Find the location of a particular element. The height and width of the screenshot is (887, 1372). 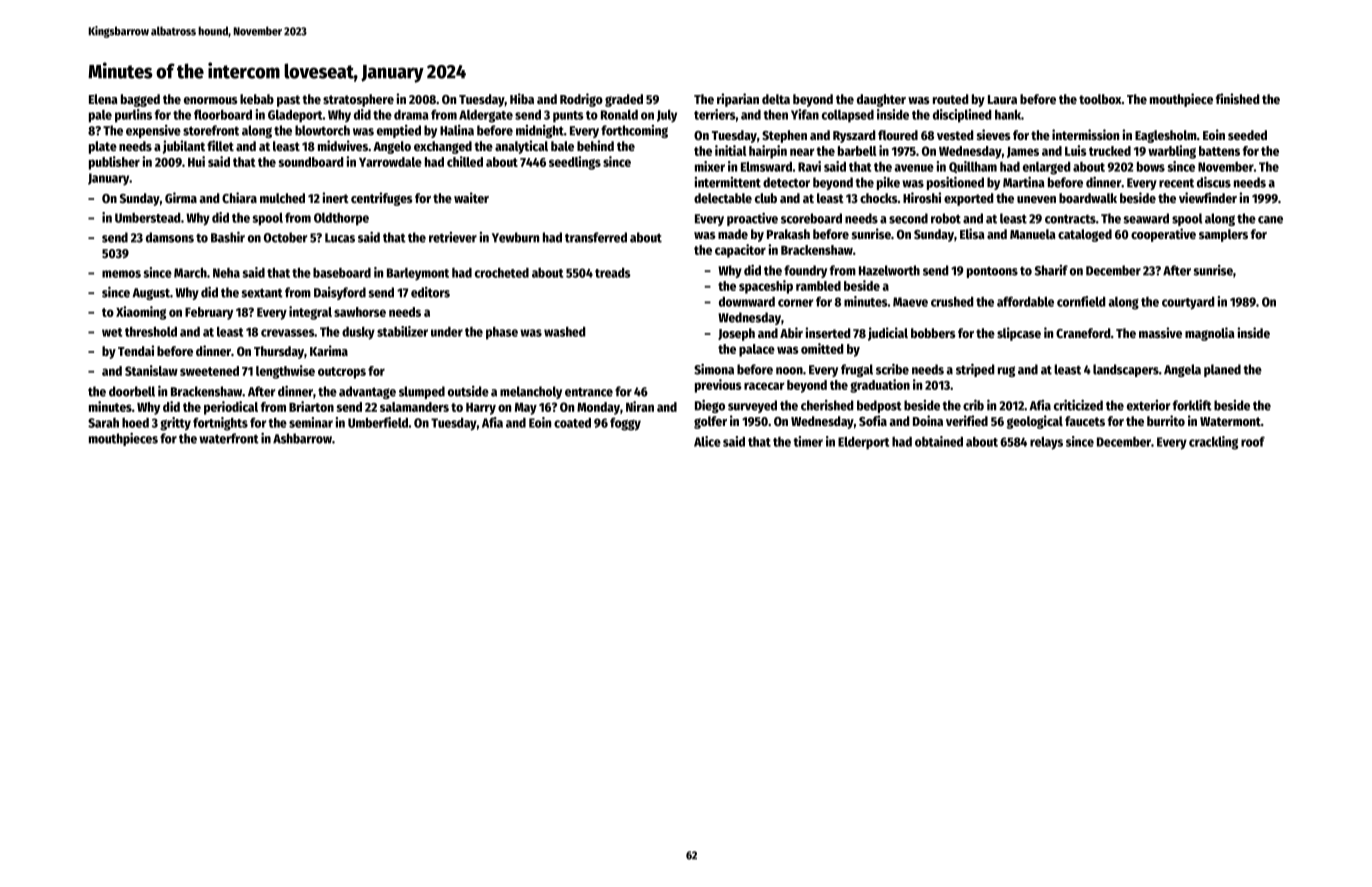

bedpost is located at coordinates (879, 406).
